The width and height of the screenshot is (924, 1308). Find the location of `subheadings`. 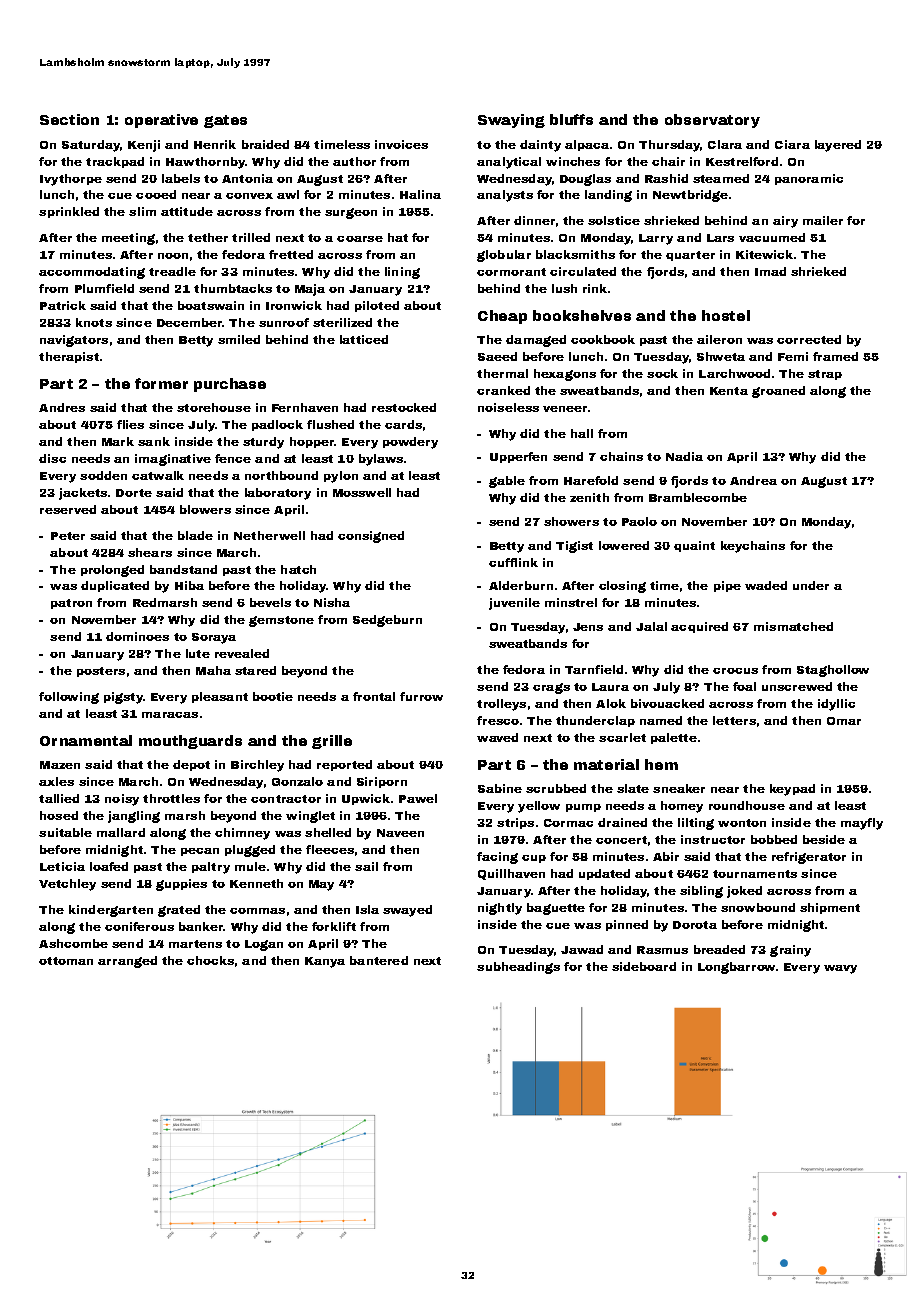

subheadings is located at coordinates (518, 968).
